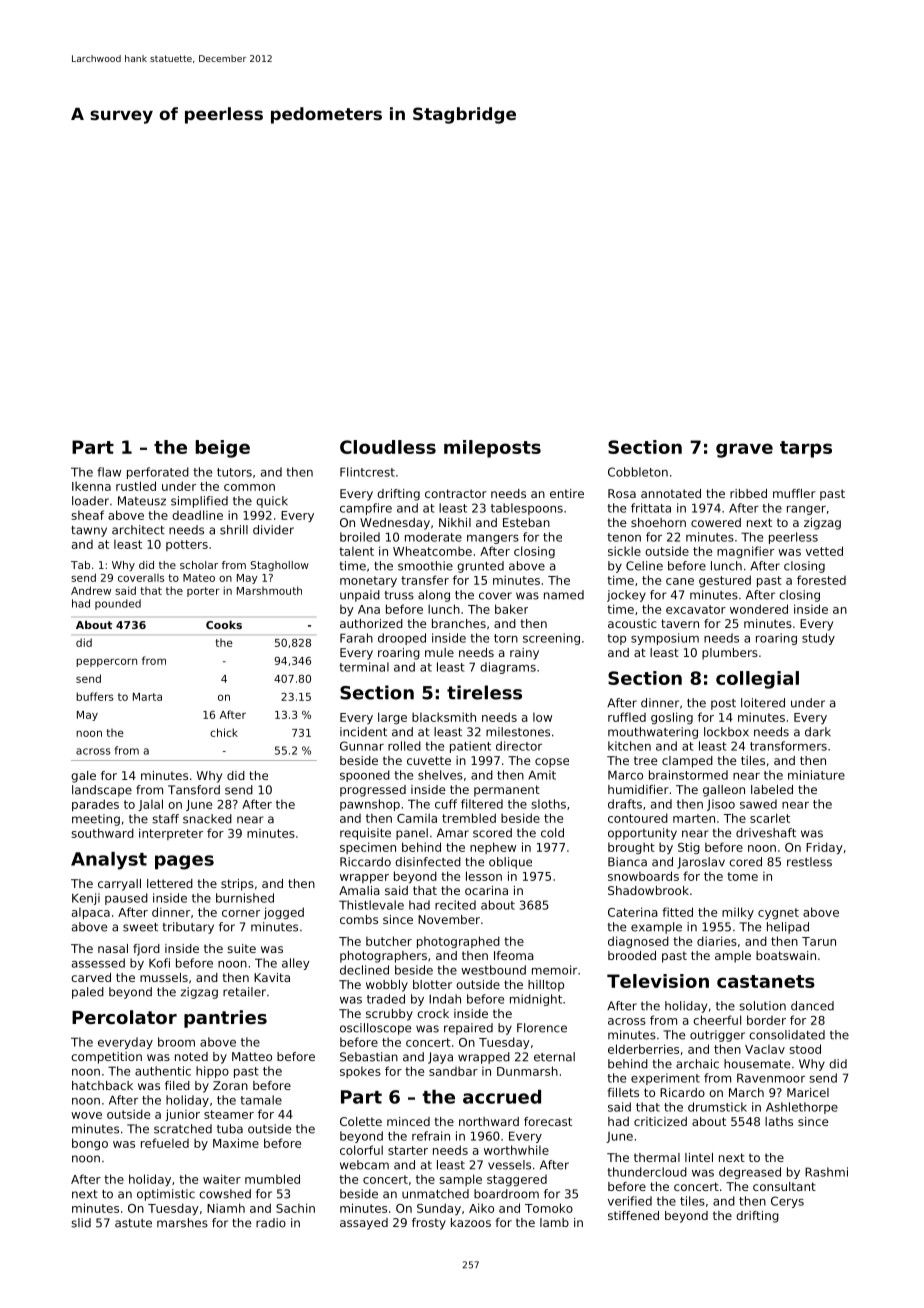 The height and width of the screenshot is (1308, 924). What do you see at coordinates (542, 1028) in the screenshot?
I see `Florence` at bounding box center [542, 1028].
